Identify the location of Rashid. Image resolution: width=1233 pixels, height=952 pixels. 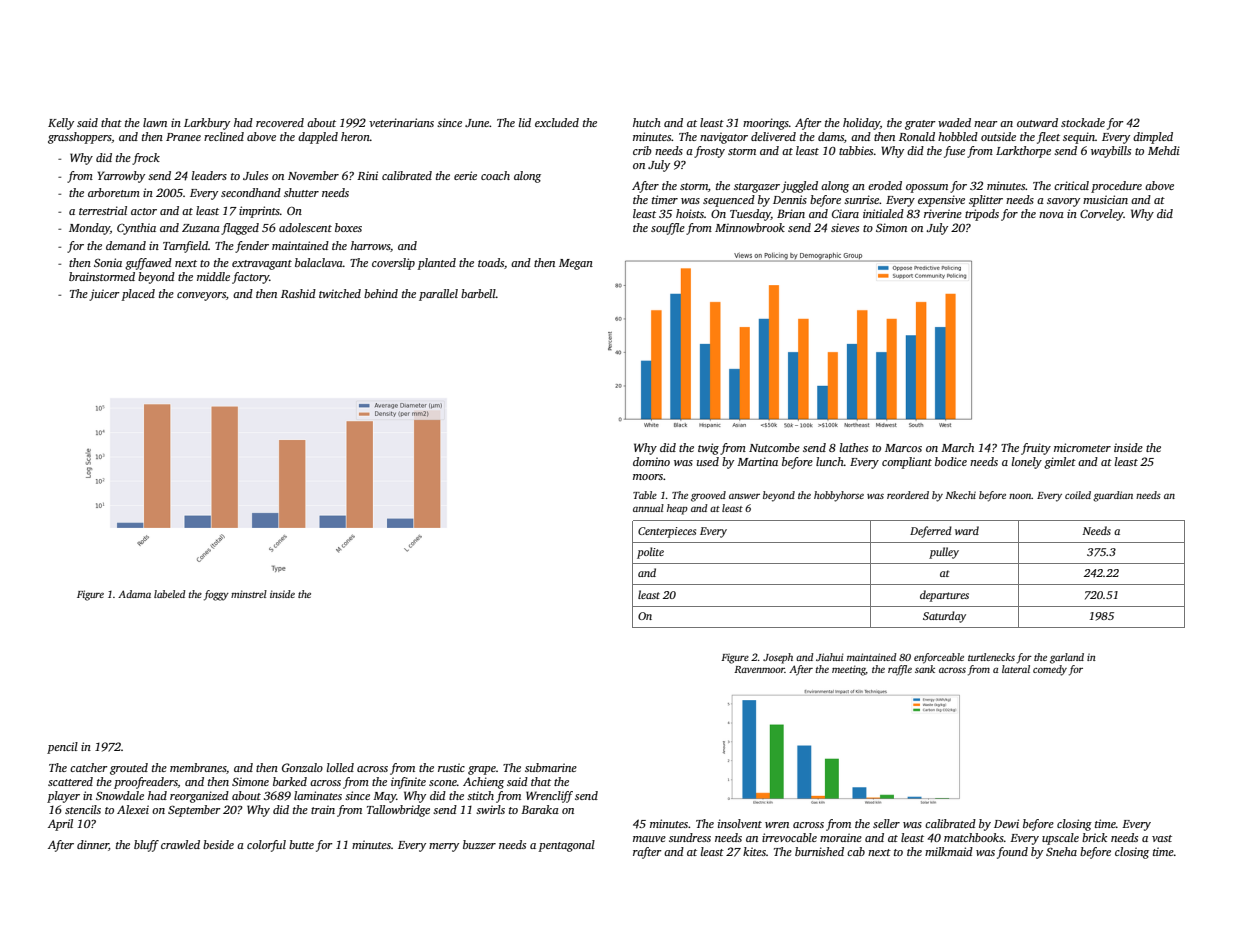
(298, 293).
